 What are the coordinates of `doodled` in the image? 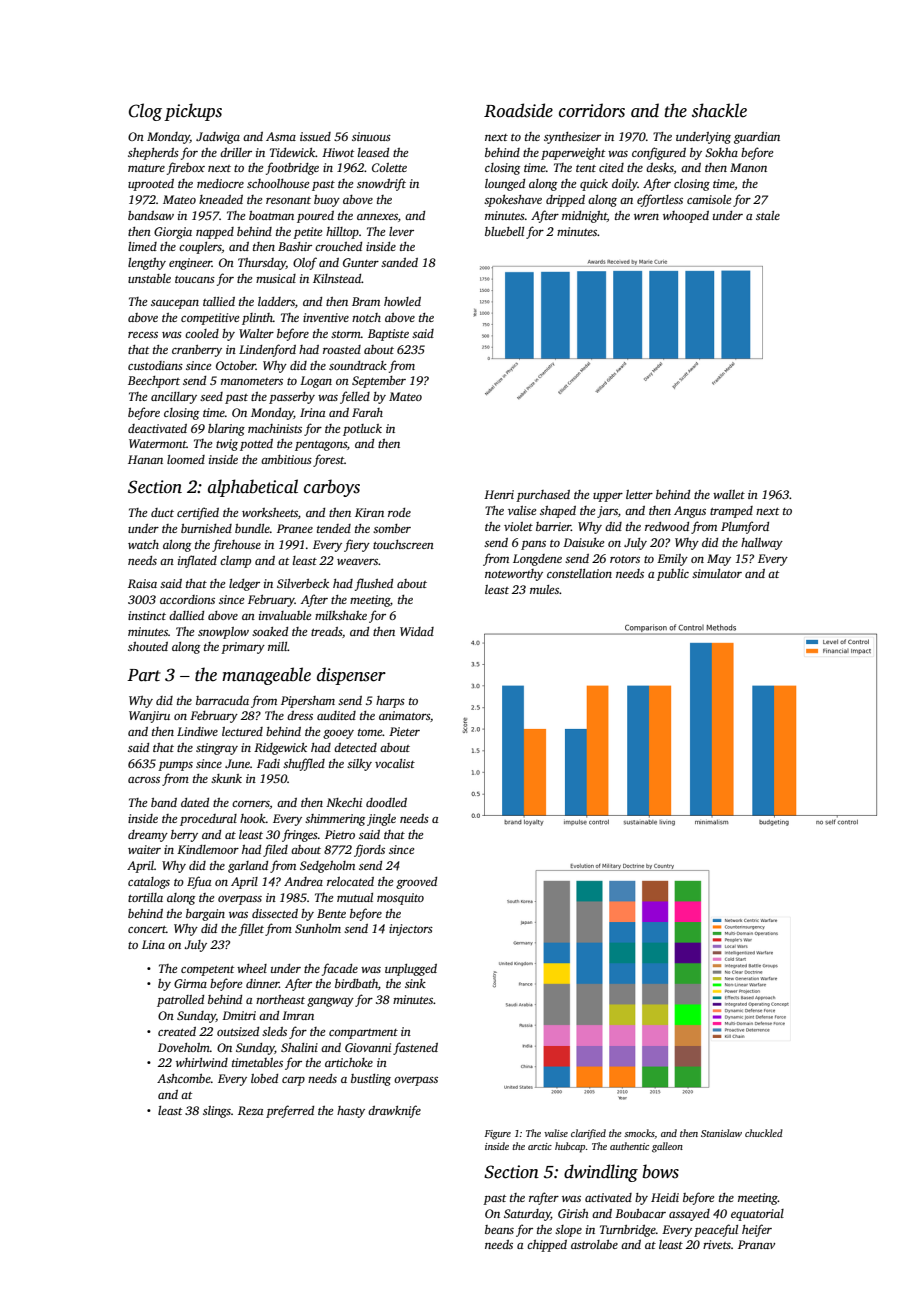 It's located at (386, 802).
